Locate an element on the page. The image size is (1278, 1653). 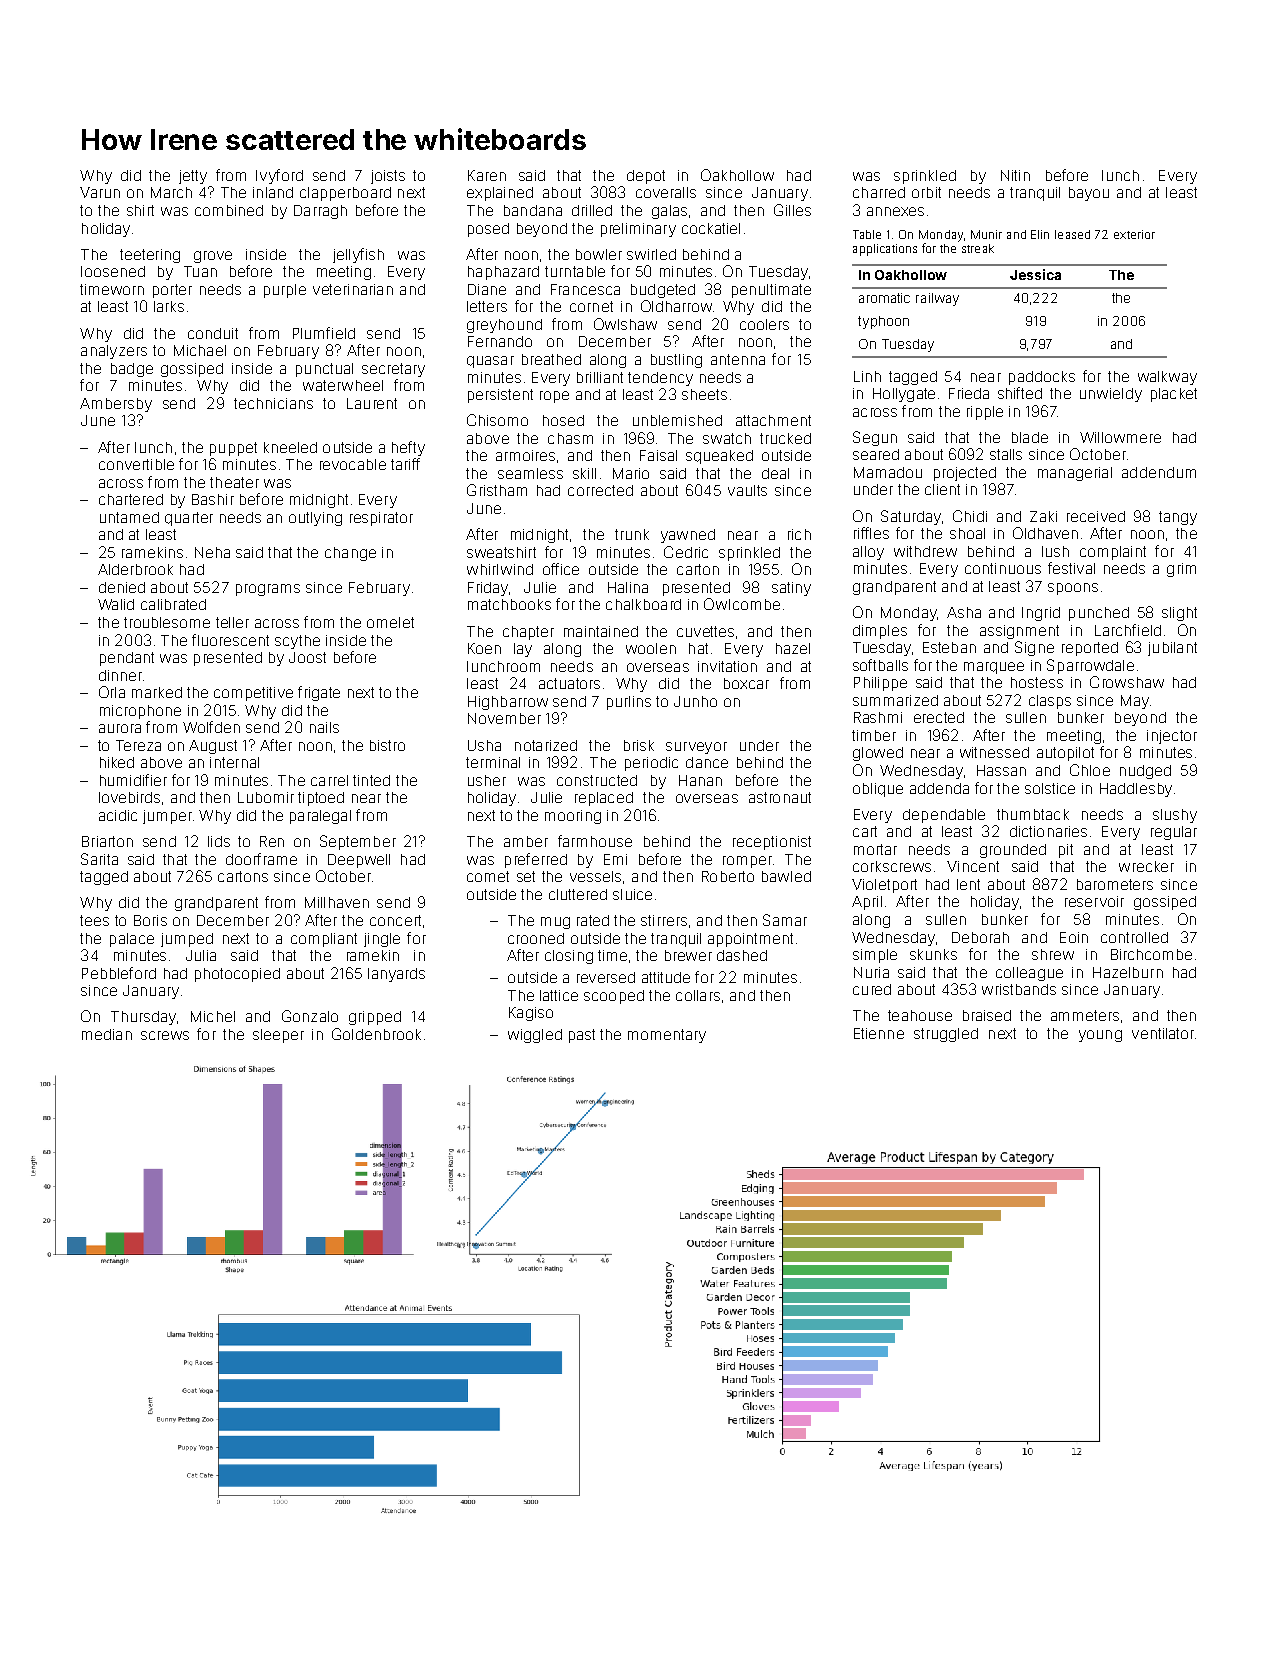
badge is located at coordinates (132, 370).
